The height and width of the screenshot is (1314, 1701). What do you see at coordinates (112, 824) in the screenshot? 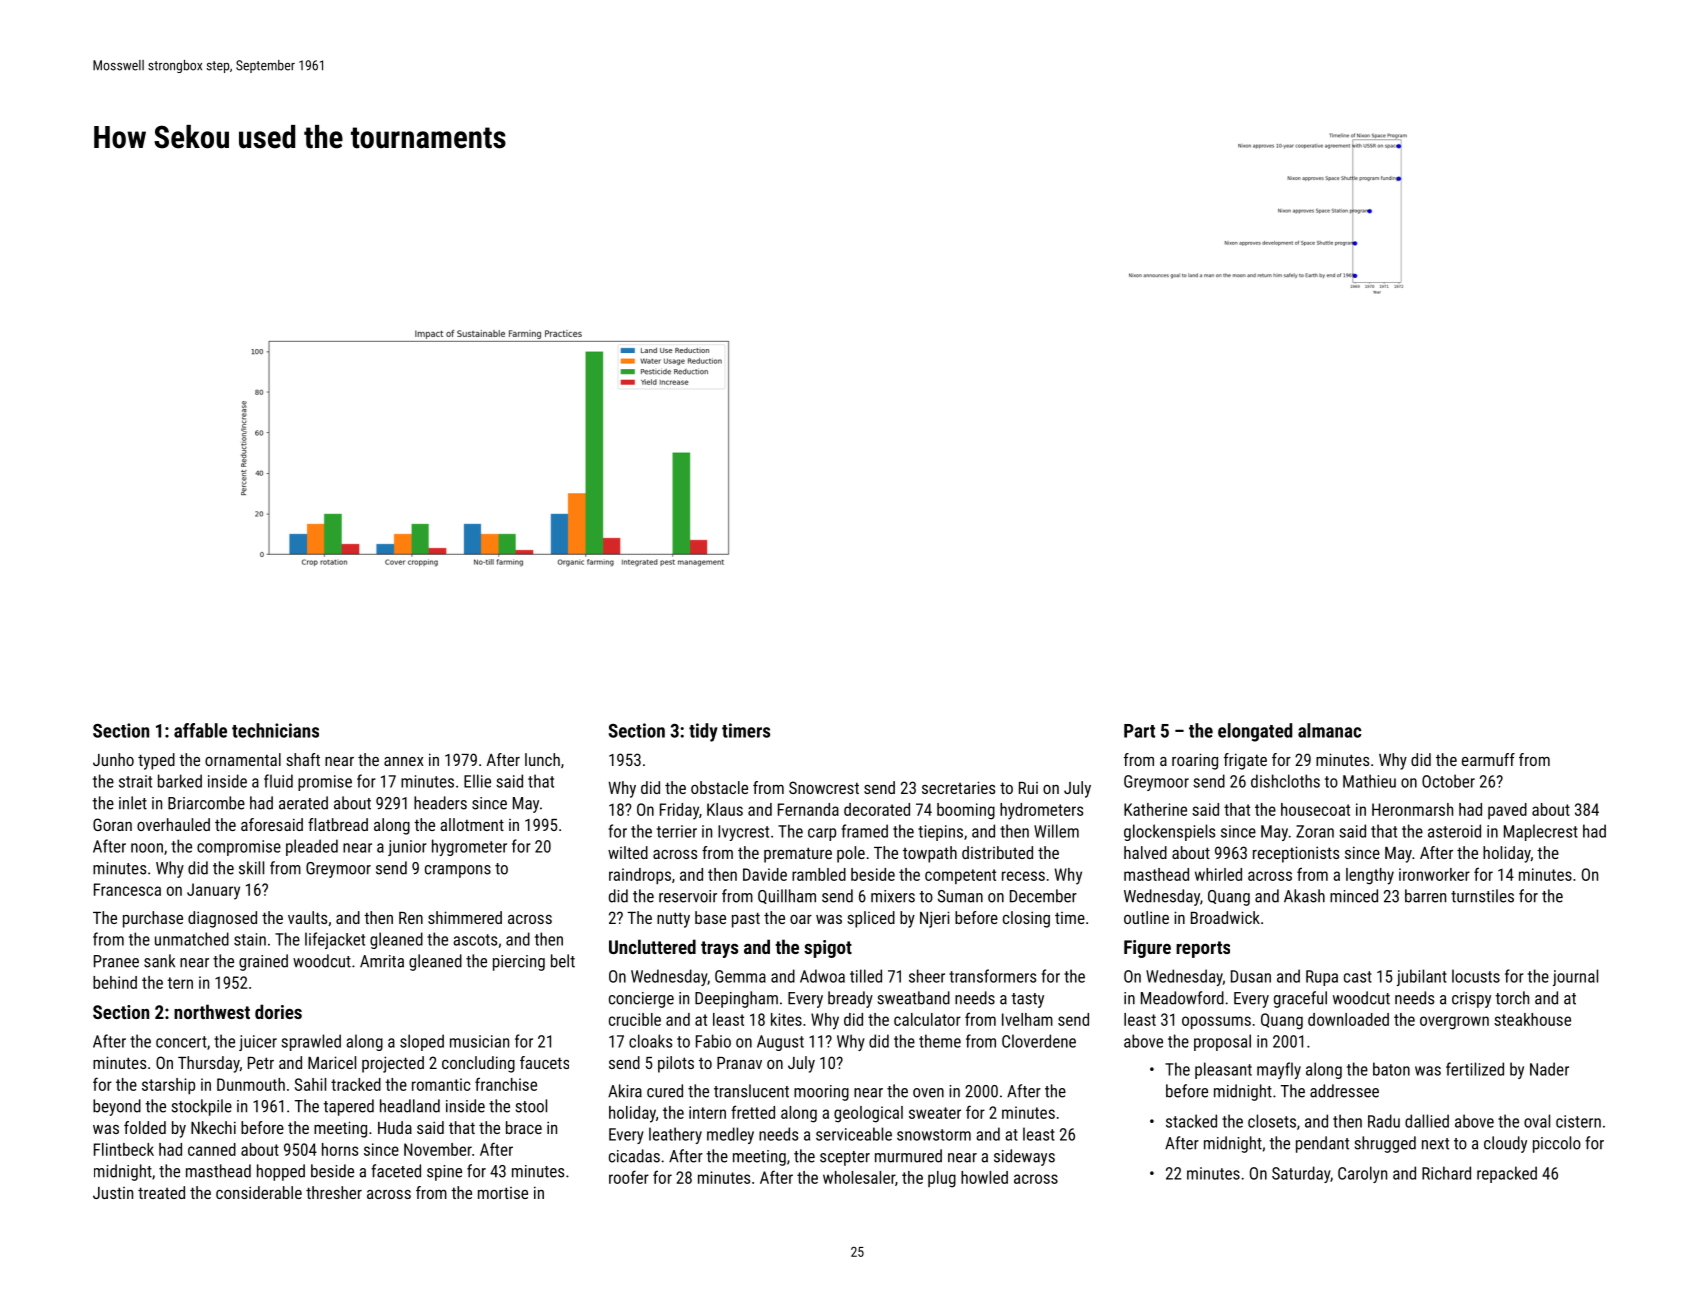
I see `Goran` at bounding box center [112, 824].
